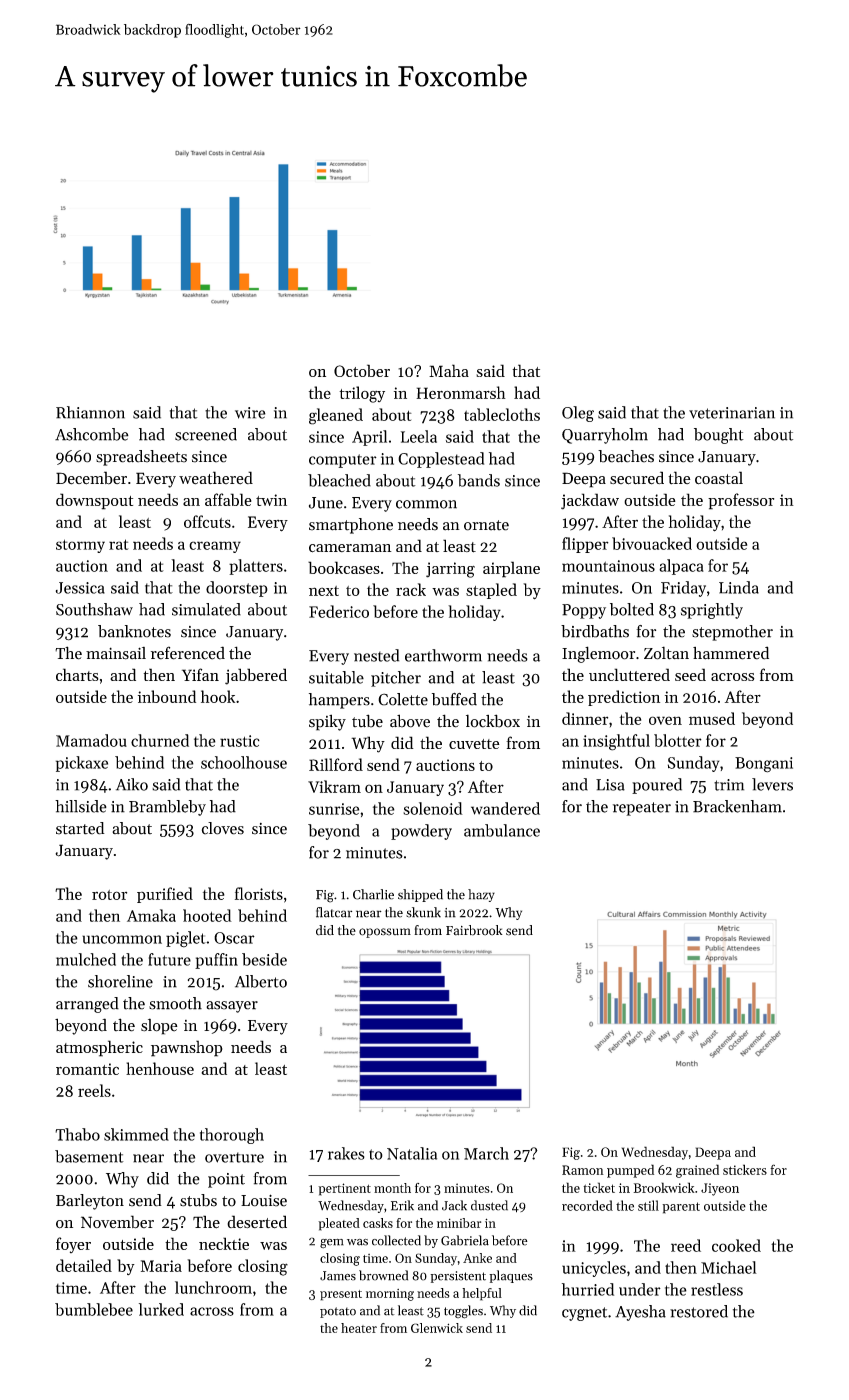 This screenshot has height=1400, width=849. Describe the element at coordinates (362, 394) in the screenshot. I see `trilogy` at that location.
